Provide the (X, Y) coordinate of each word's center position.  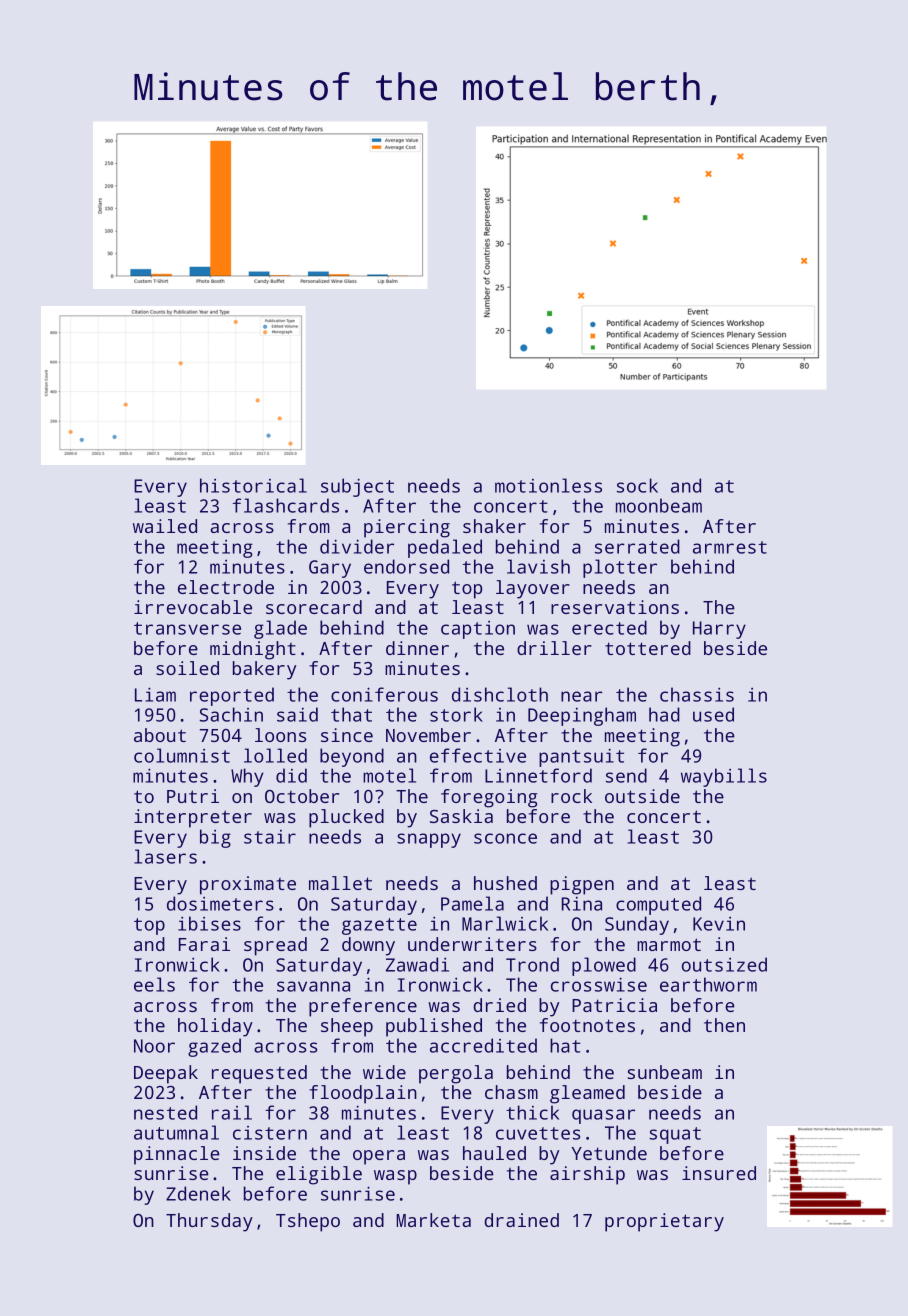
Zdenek (198, 1193)
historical (253, 485)
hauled (494, 1153)
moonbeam (659, 505)
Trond (532, 964)
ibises (209, 923)
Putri (193, 796)
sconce (505, 838)
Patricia (614, 1005)
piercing (407, 528)
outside (642, 796)
